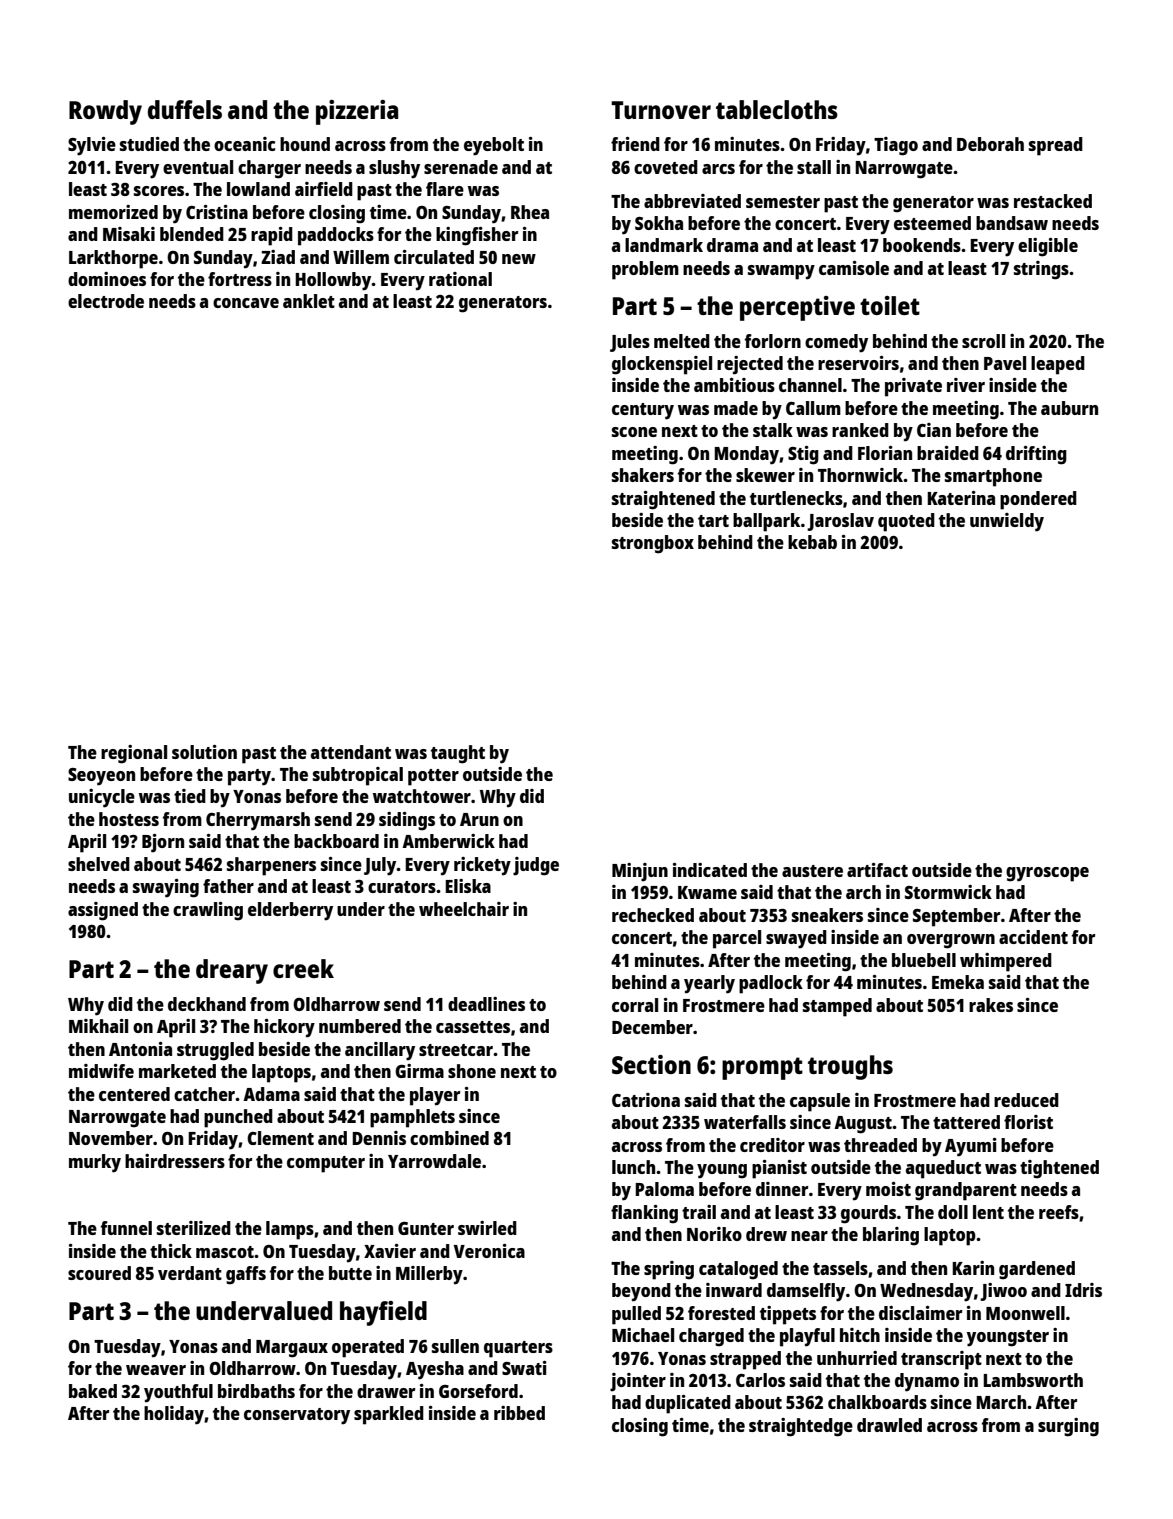 Image resolution: width=1173 pixels, height=1519 pixels. Describe the element at coordinates (159, 191) in the screenshot. I see `scores` at that location.
